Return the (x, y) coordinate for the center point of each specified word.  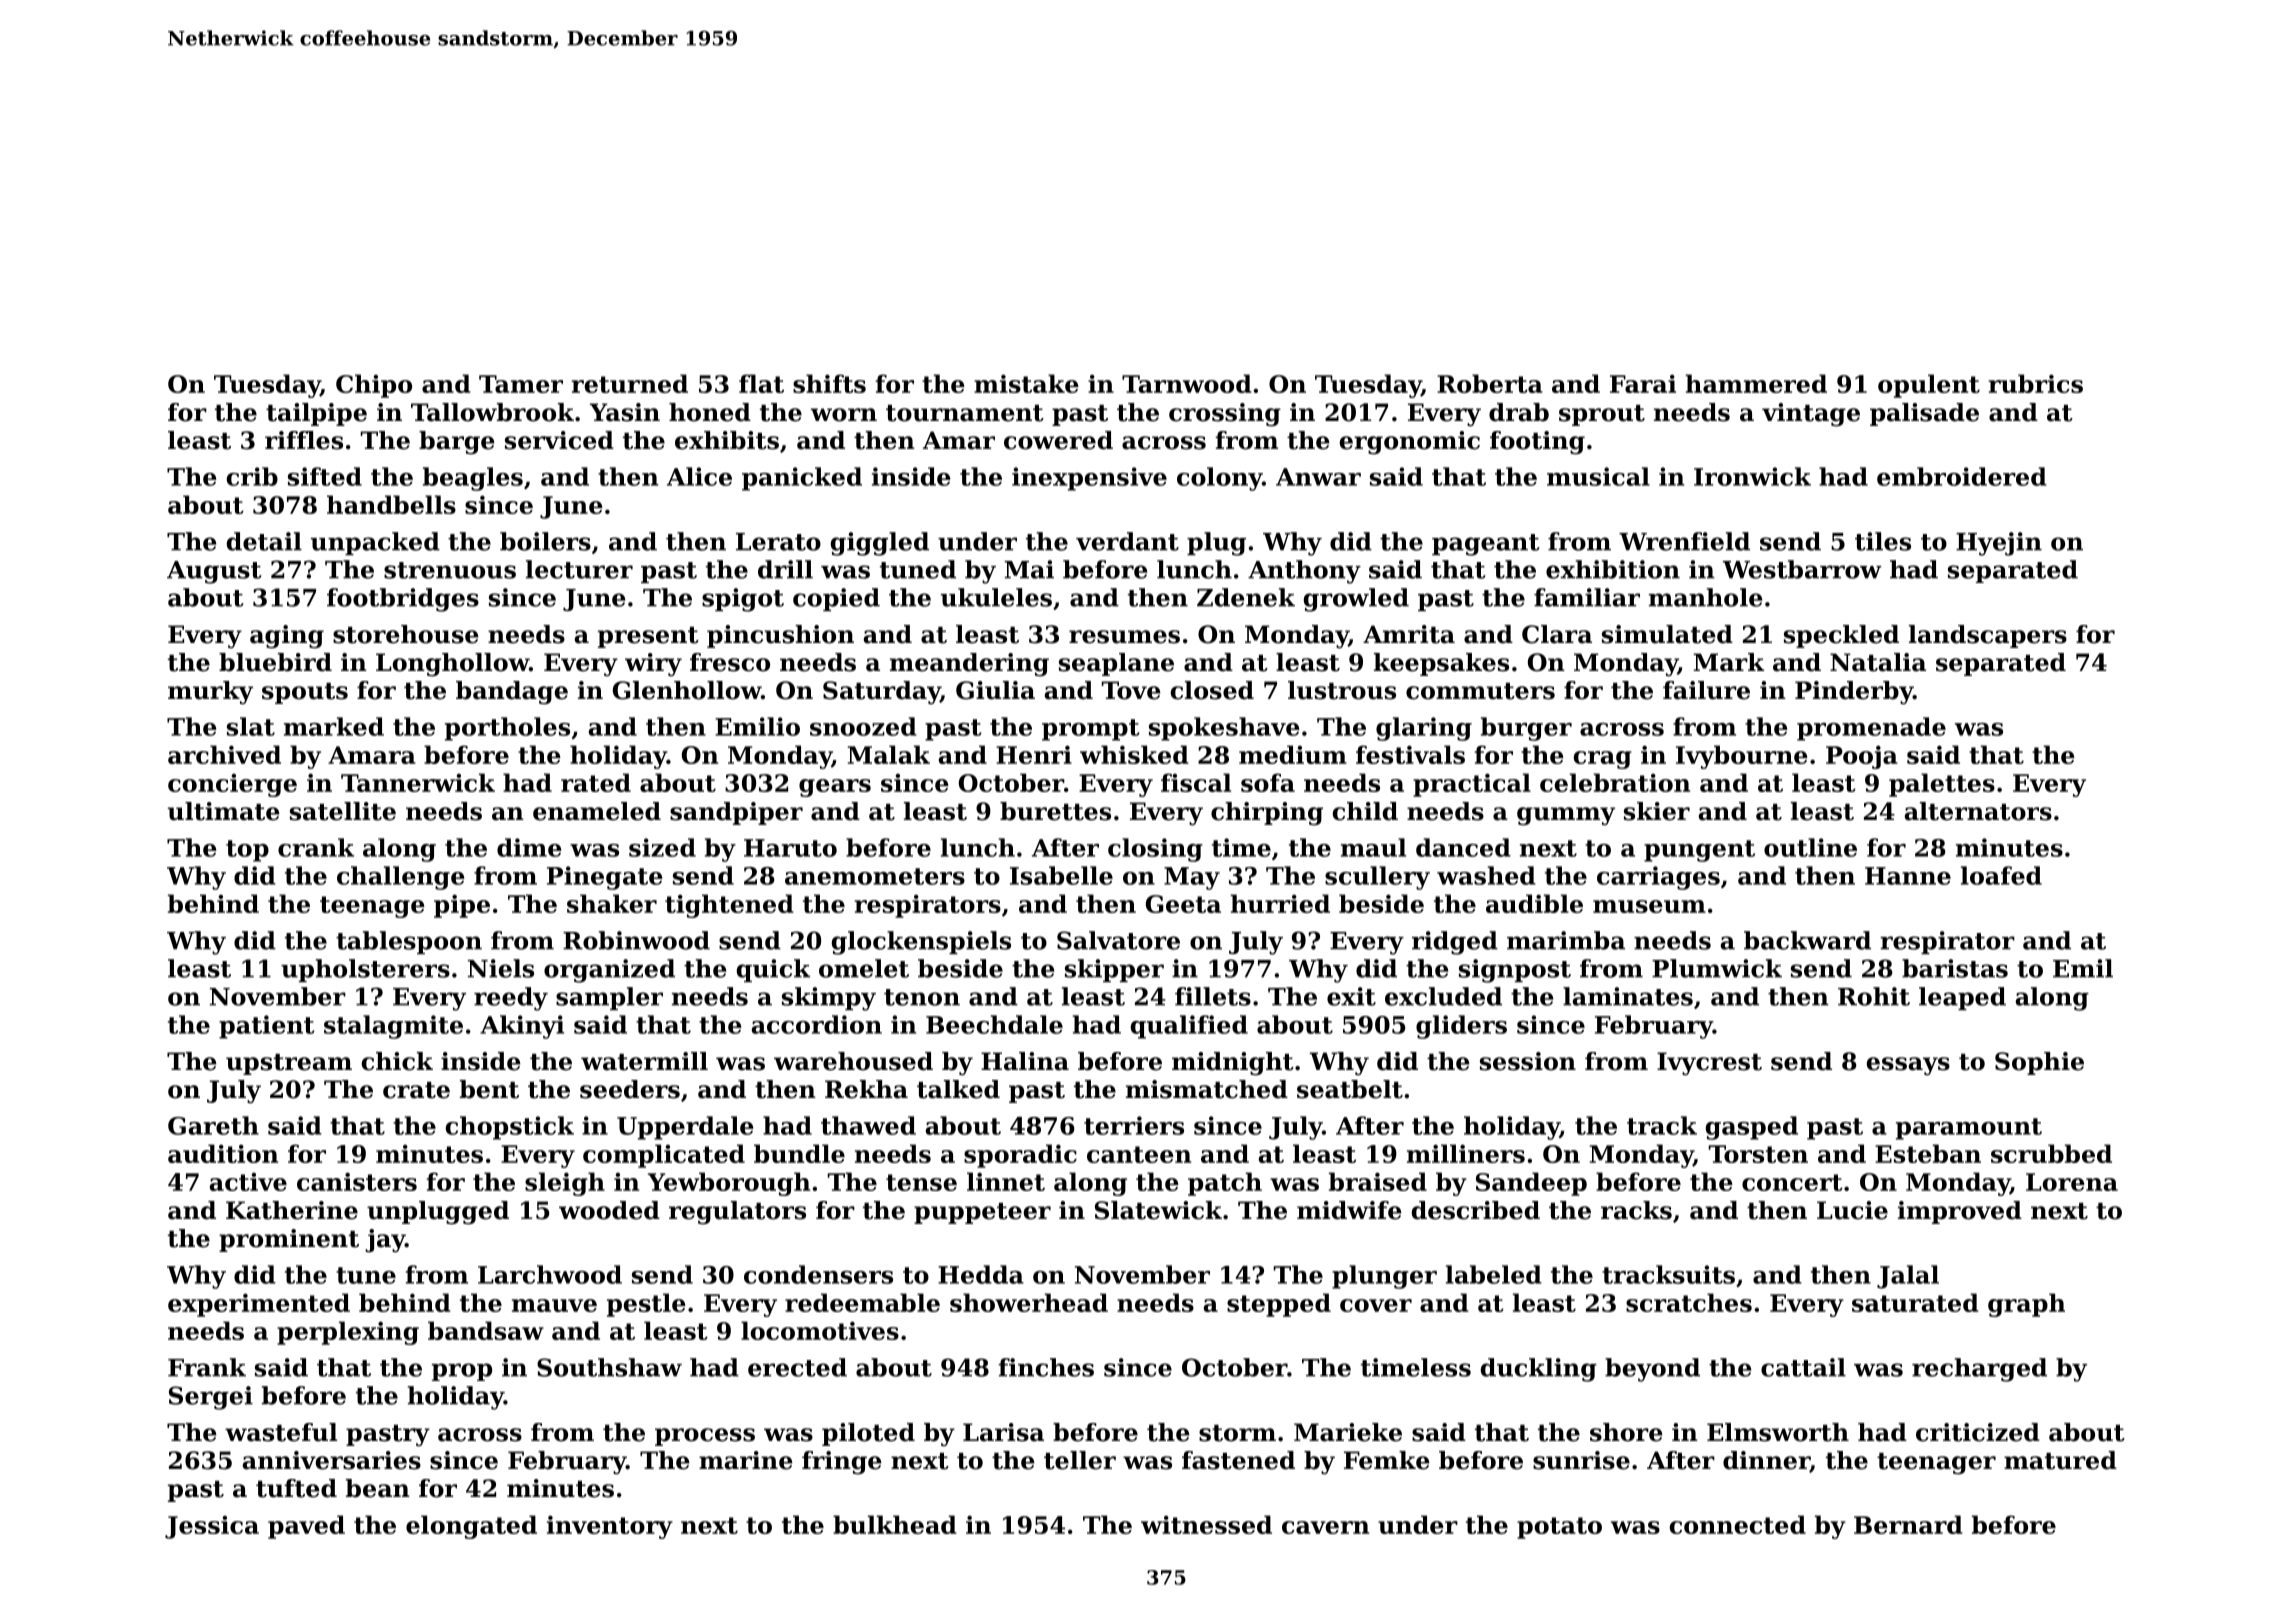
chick (397, 1061)
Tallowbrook (492, 412)
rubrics (2036, 383)
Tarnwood (1187, 383)
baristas (1955, 968)
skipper (1114, 970)
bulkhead (895, 1524)
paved (306, 1527)
